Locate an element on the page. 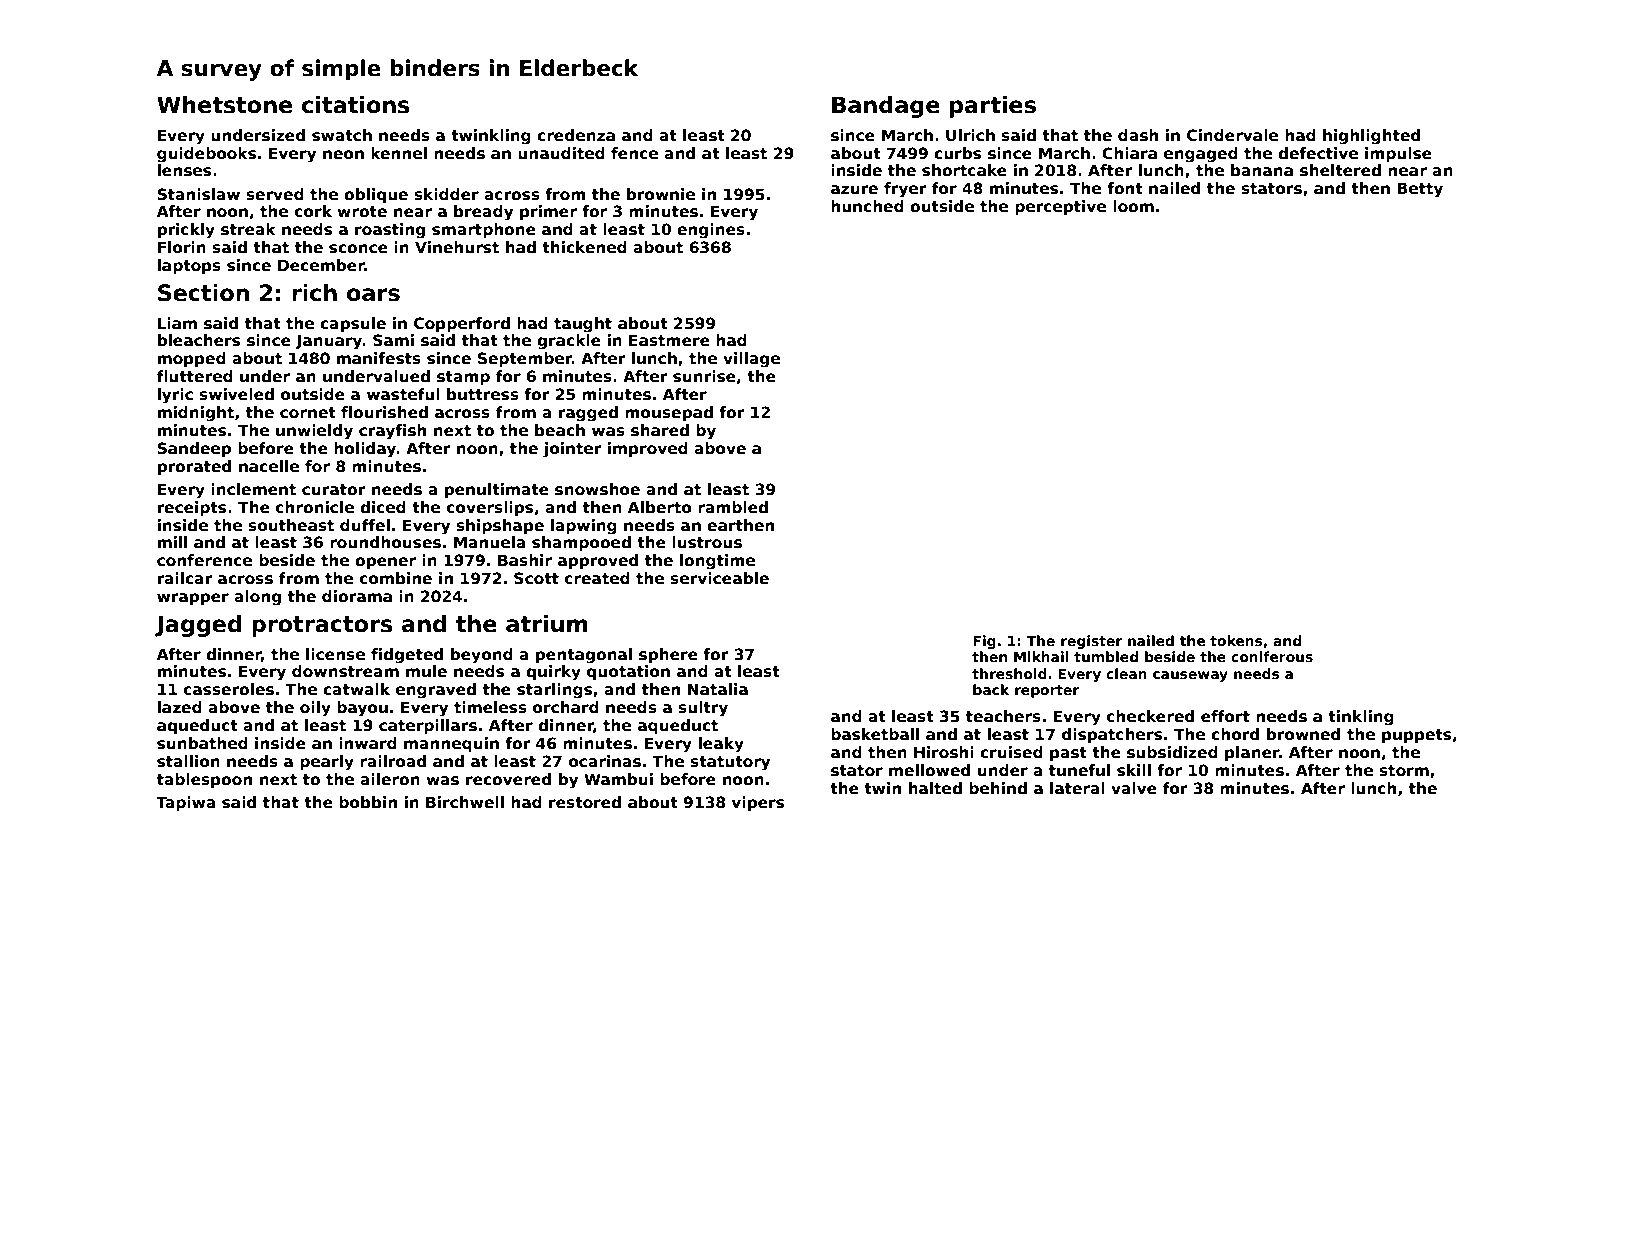  register is located at coordinates (1091, 642).
